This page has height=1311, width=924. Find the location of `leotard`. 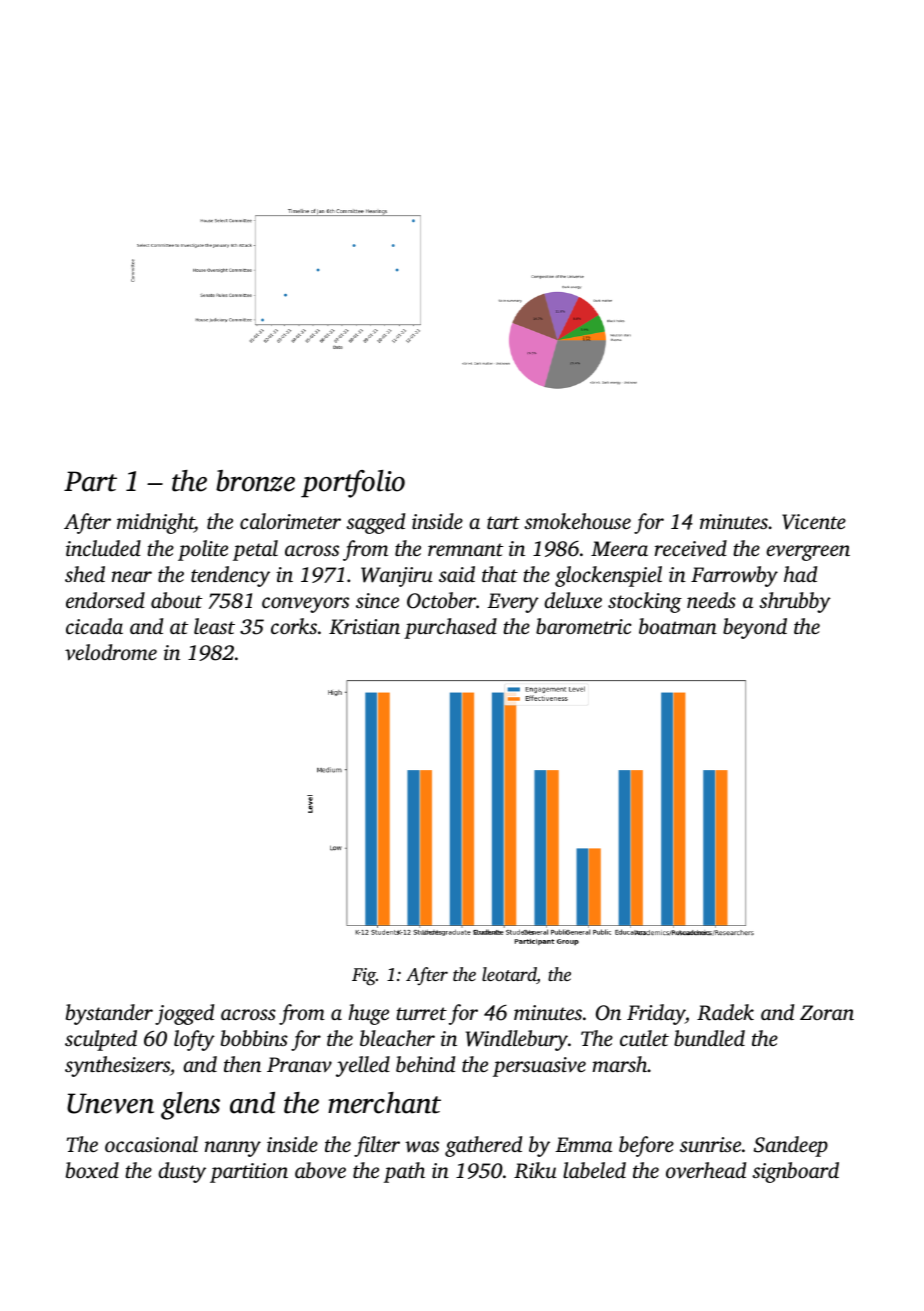

leotard is located at coordinates (509, 975).
